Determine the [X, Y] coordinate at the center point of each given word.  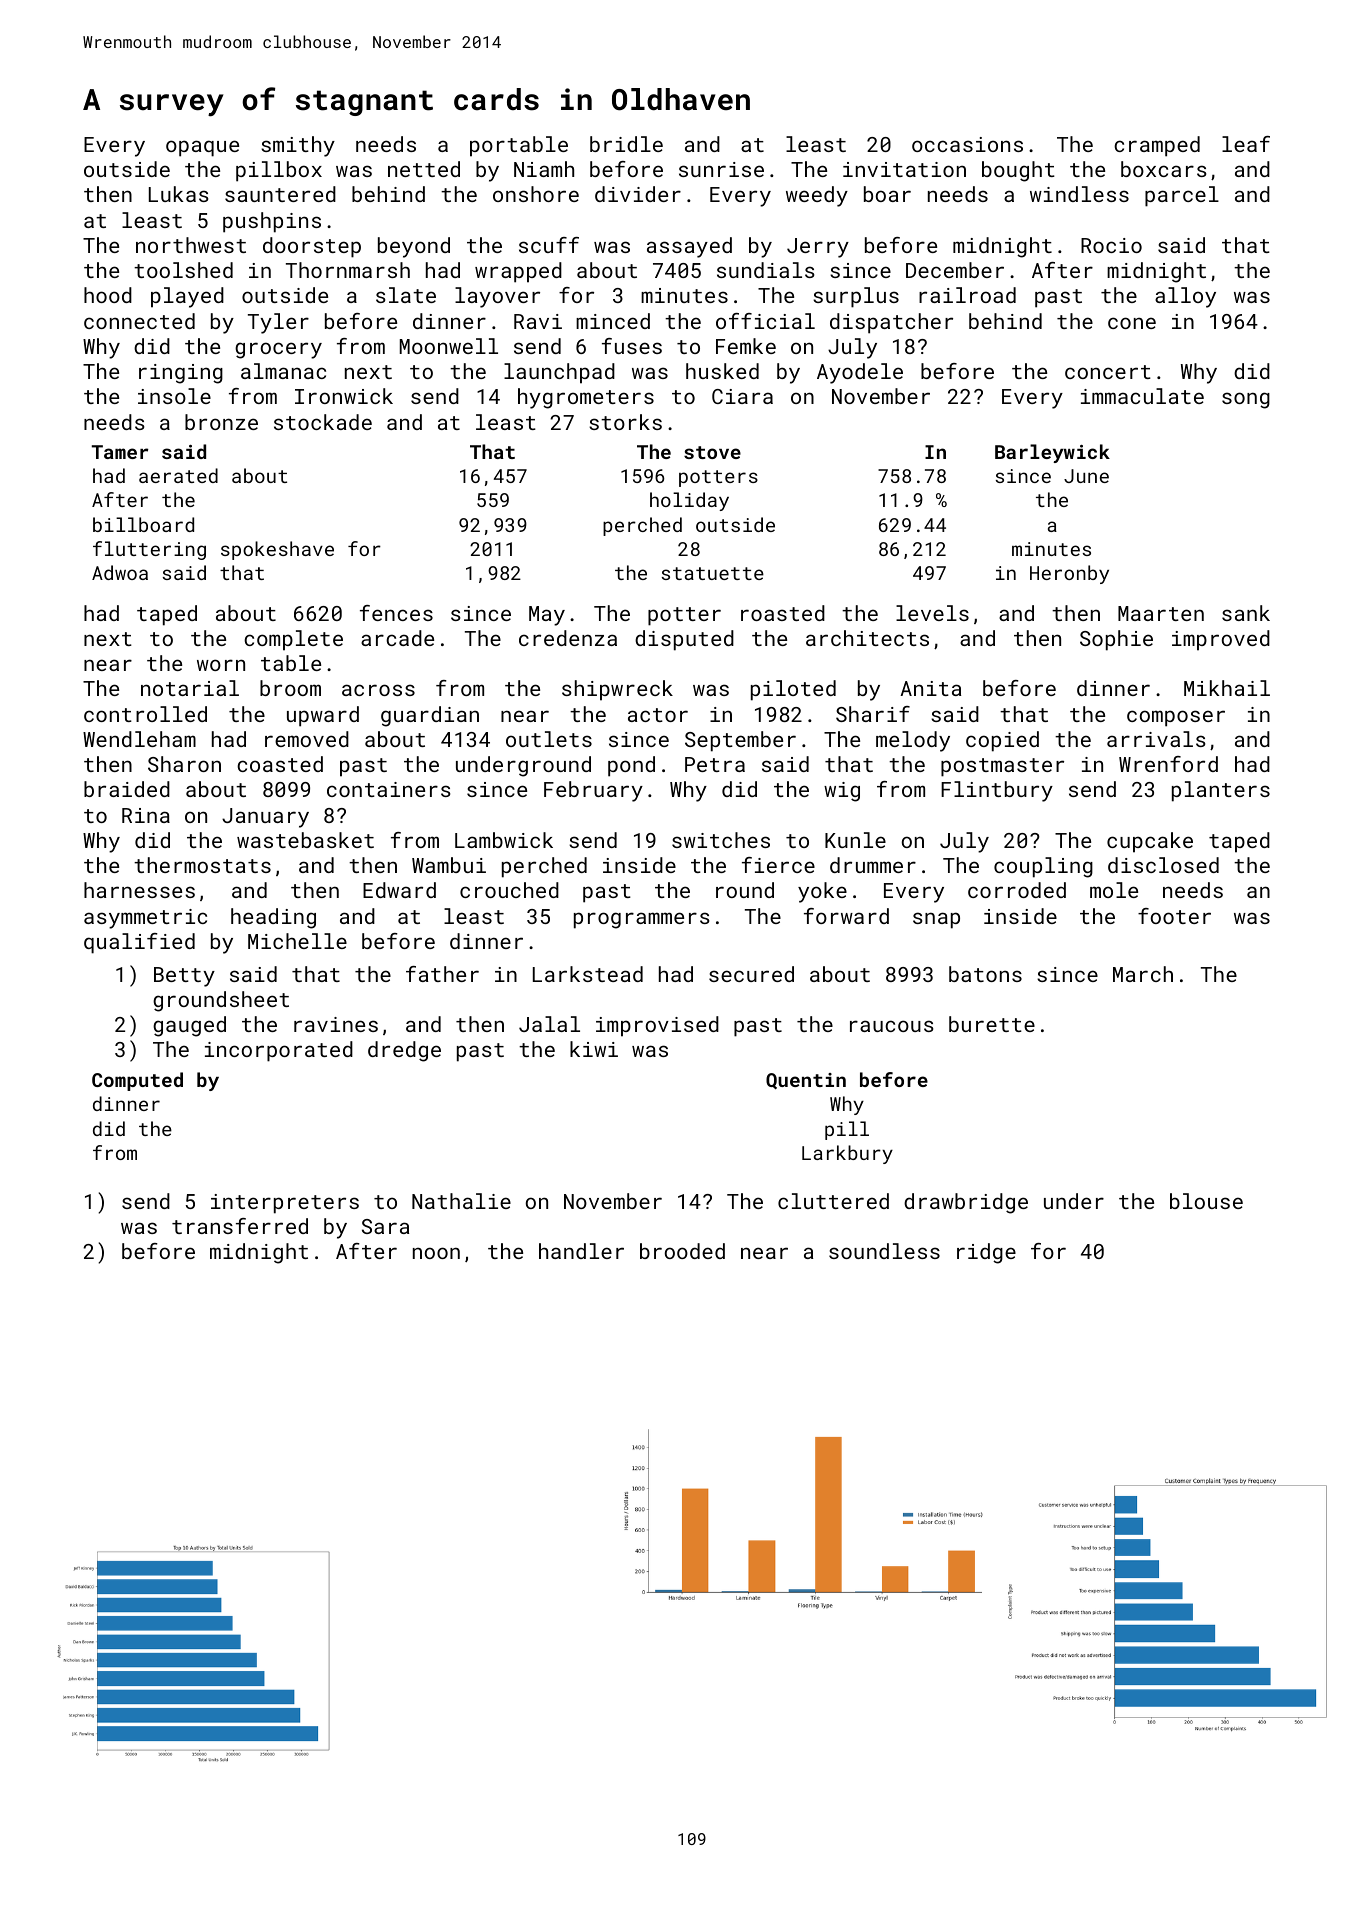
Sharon [184, 764]
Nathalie [461, 1201]
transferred [240, 1226]
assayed [689, 247]
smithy [298, 146]
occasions [967, 144]
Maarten [1161, 613]
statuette [713, 573]
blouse [1206, 1201]
